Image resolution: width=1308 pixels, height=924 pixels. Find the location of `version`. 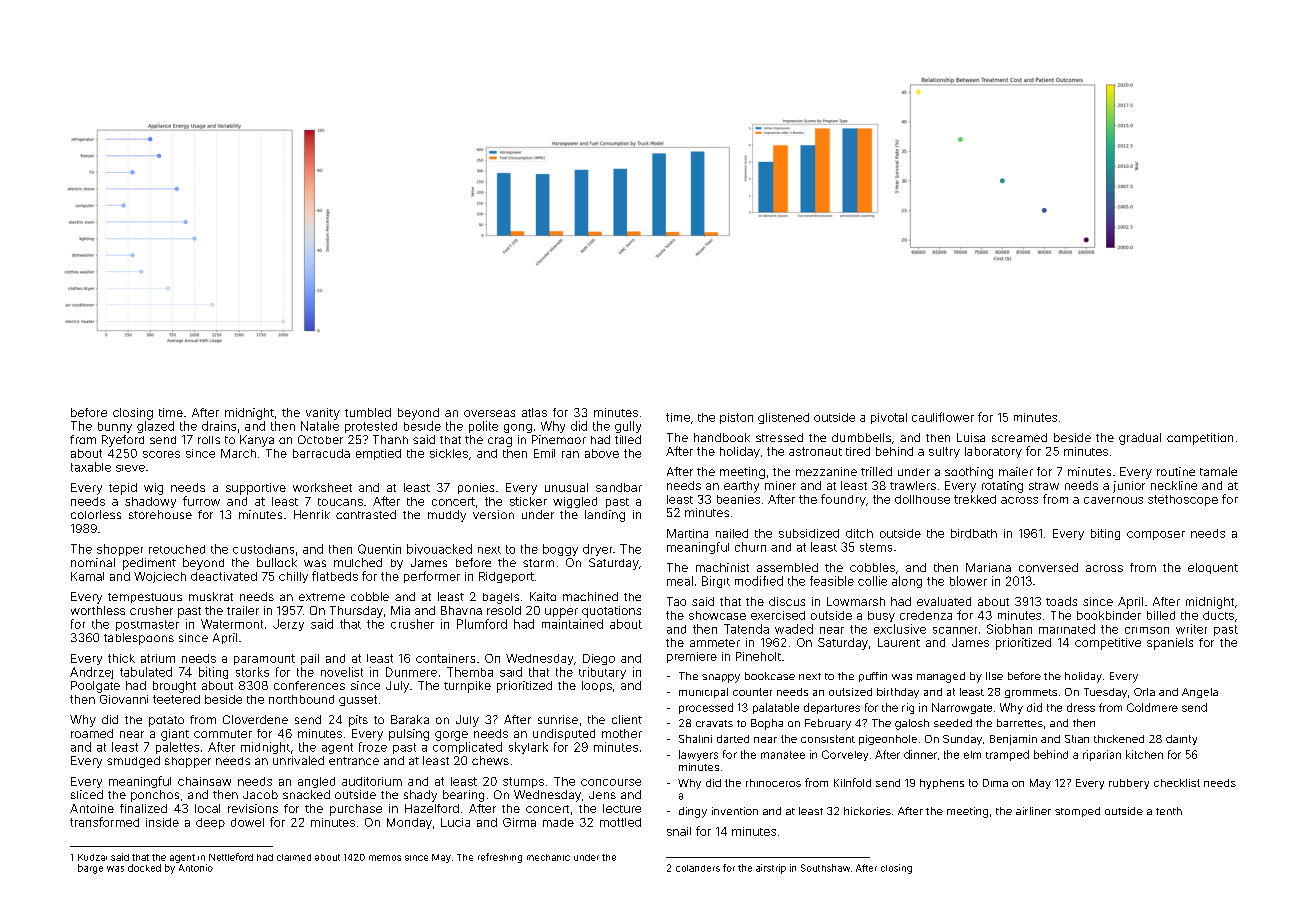

version is located at coordinates (493, 514).
